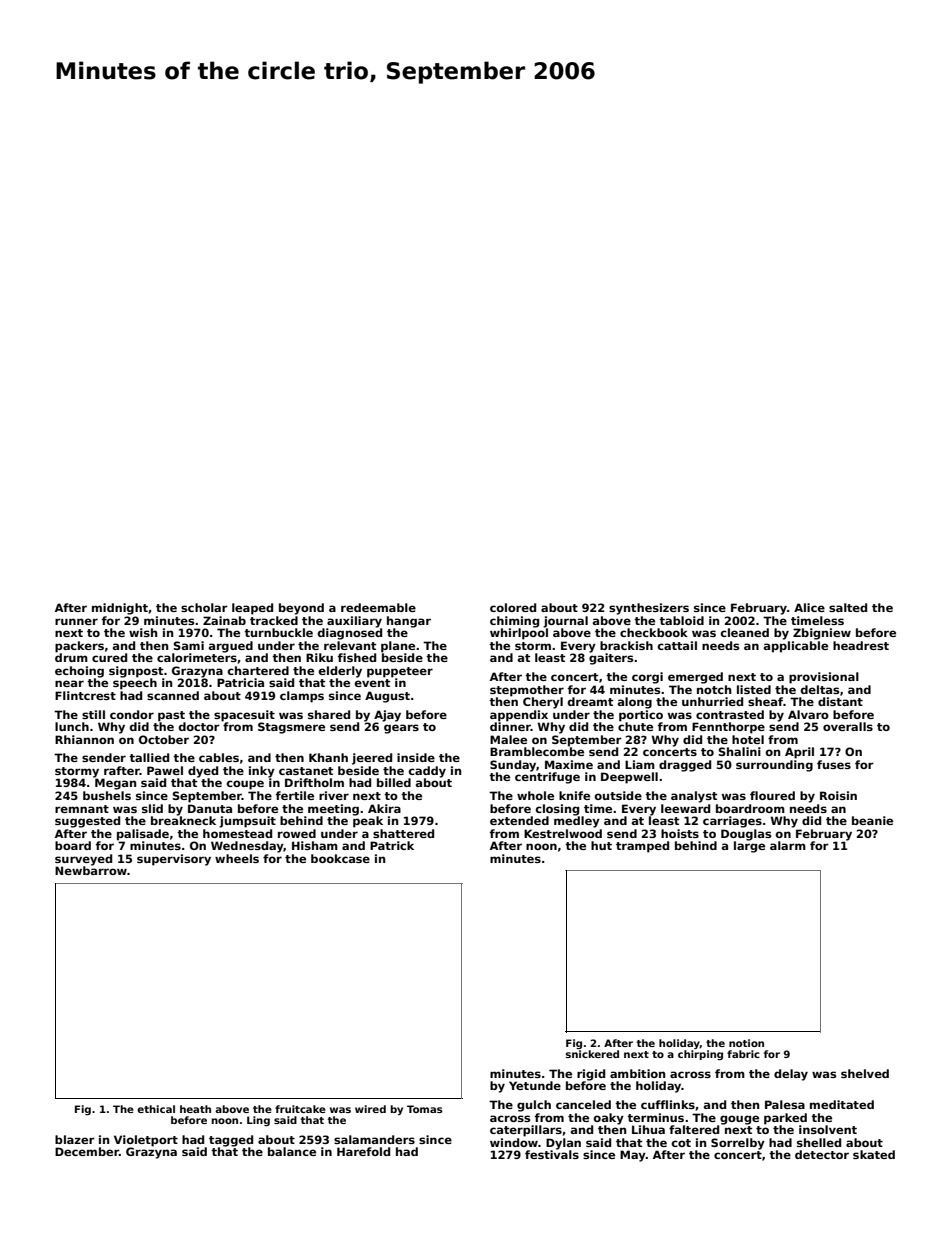 This screenshot has height=1233, width=952. Describe the element at coordinates (788, 845) in the screenshot. I see `alarm` at that location.
